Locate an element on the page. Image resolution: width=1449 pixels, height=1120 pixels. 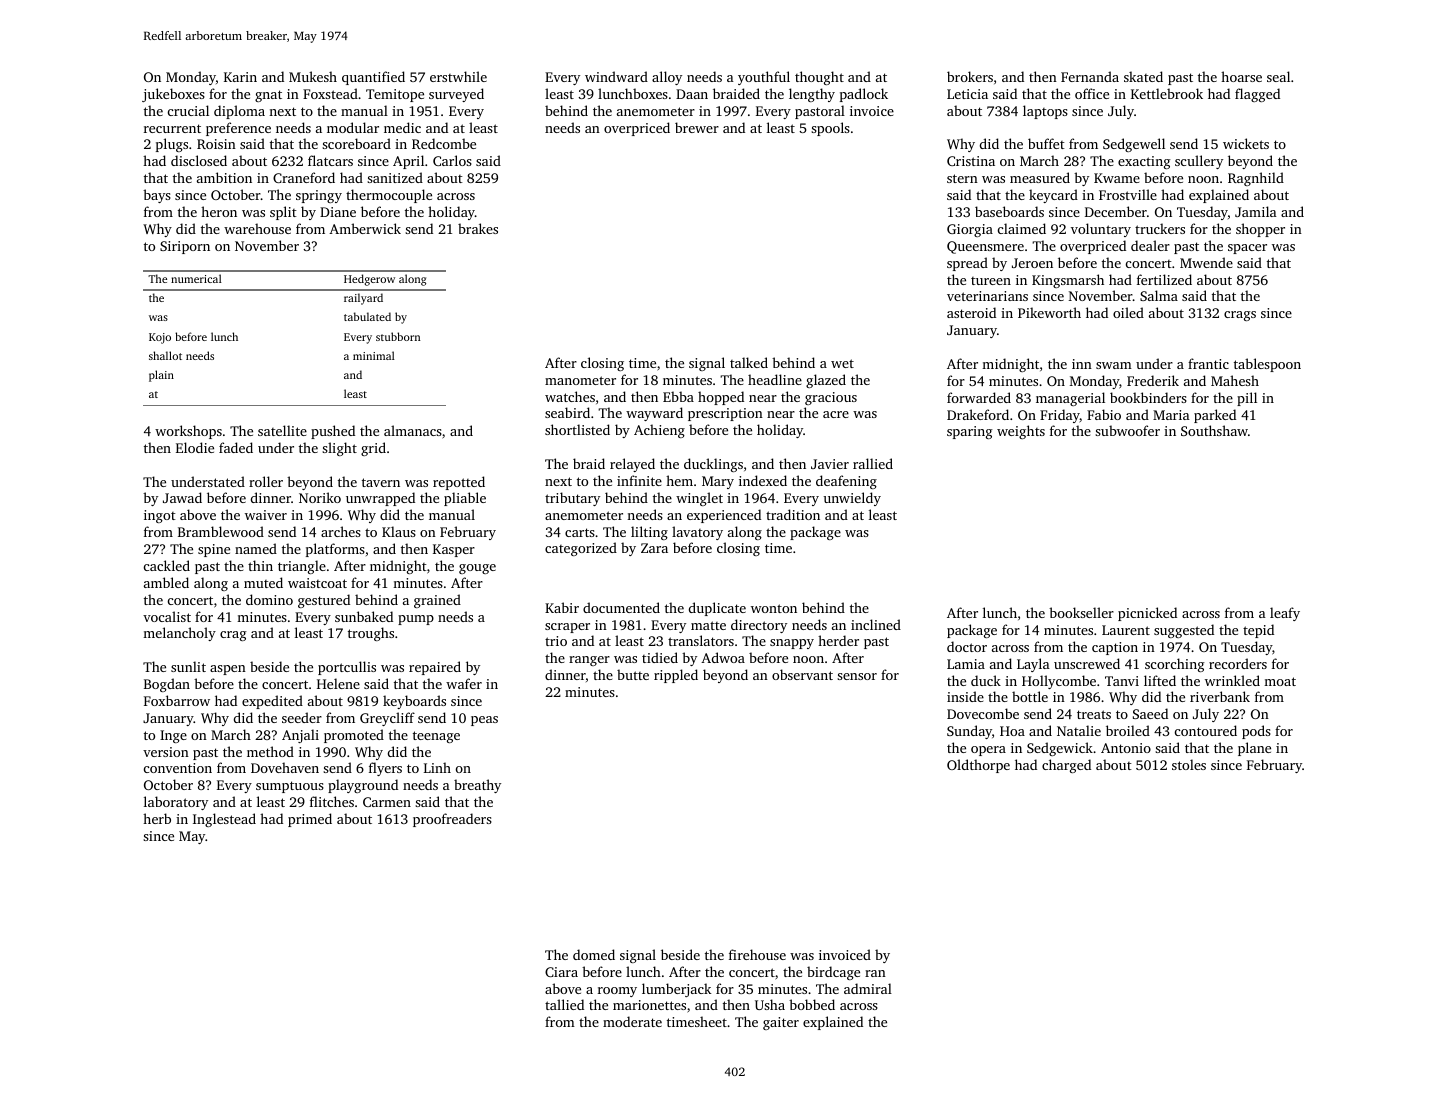
tallied is located at coordinates (564, 1004).
